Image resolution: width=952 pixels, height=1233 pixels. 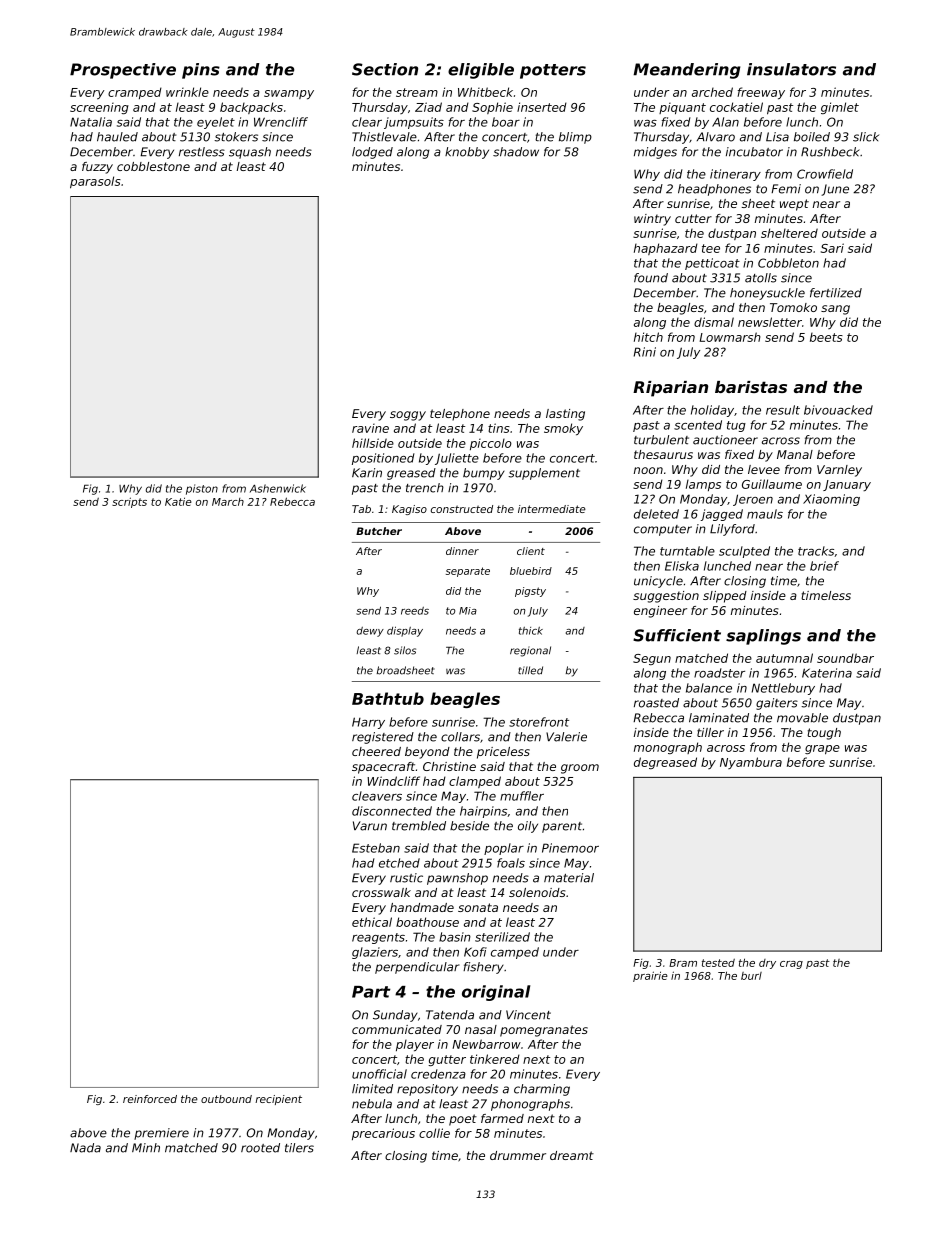 What do you see at coordinates (824, 734) in the page?
I see `tough` at bounding box center [824, 734].
